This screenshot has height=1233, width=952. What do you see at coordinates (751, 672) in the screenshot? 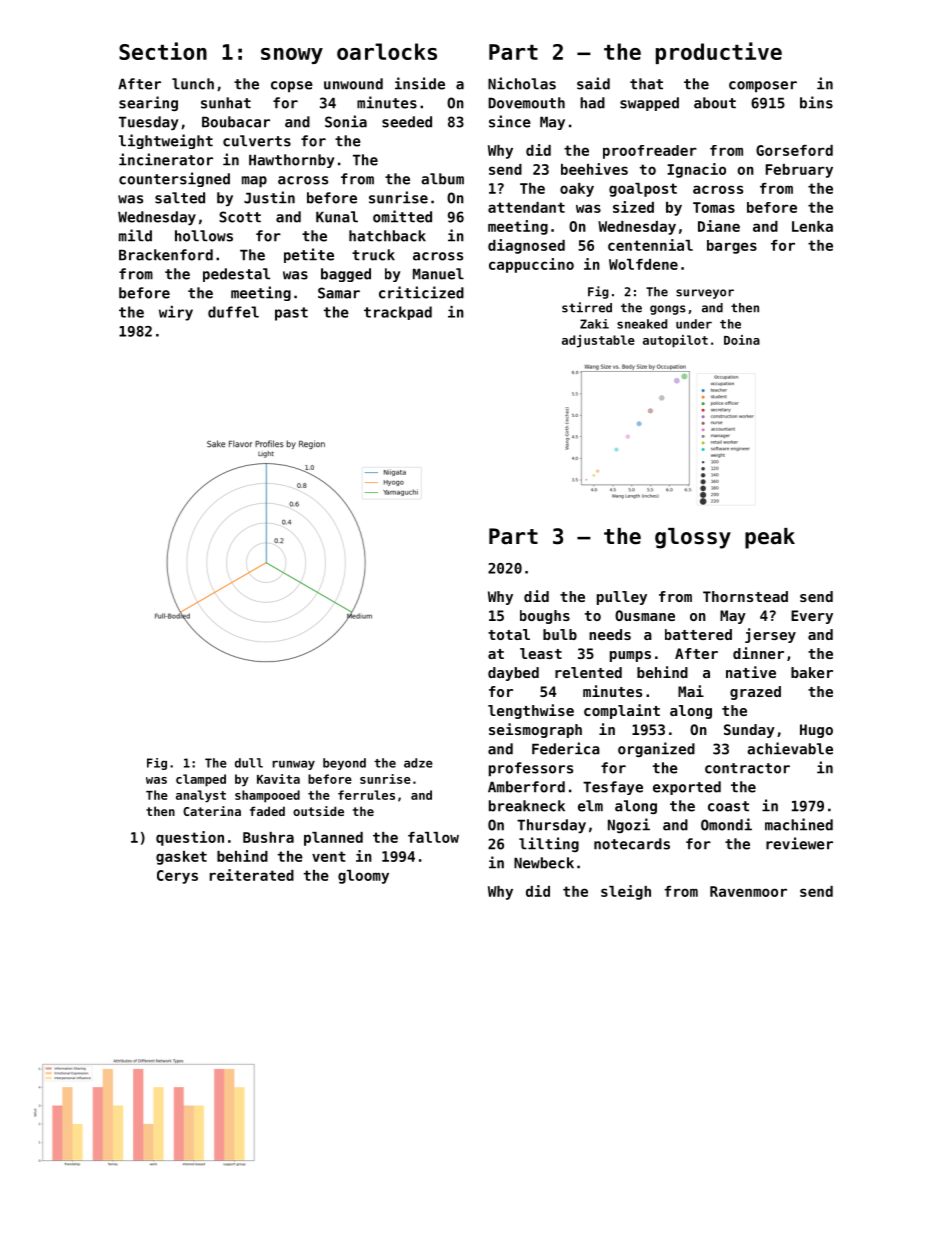
I see `native` at bounding box center [751, 672].
